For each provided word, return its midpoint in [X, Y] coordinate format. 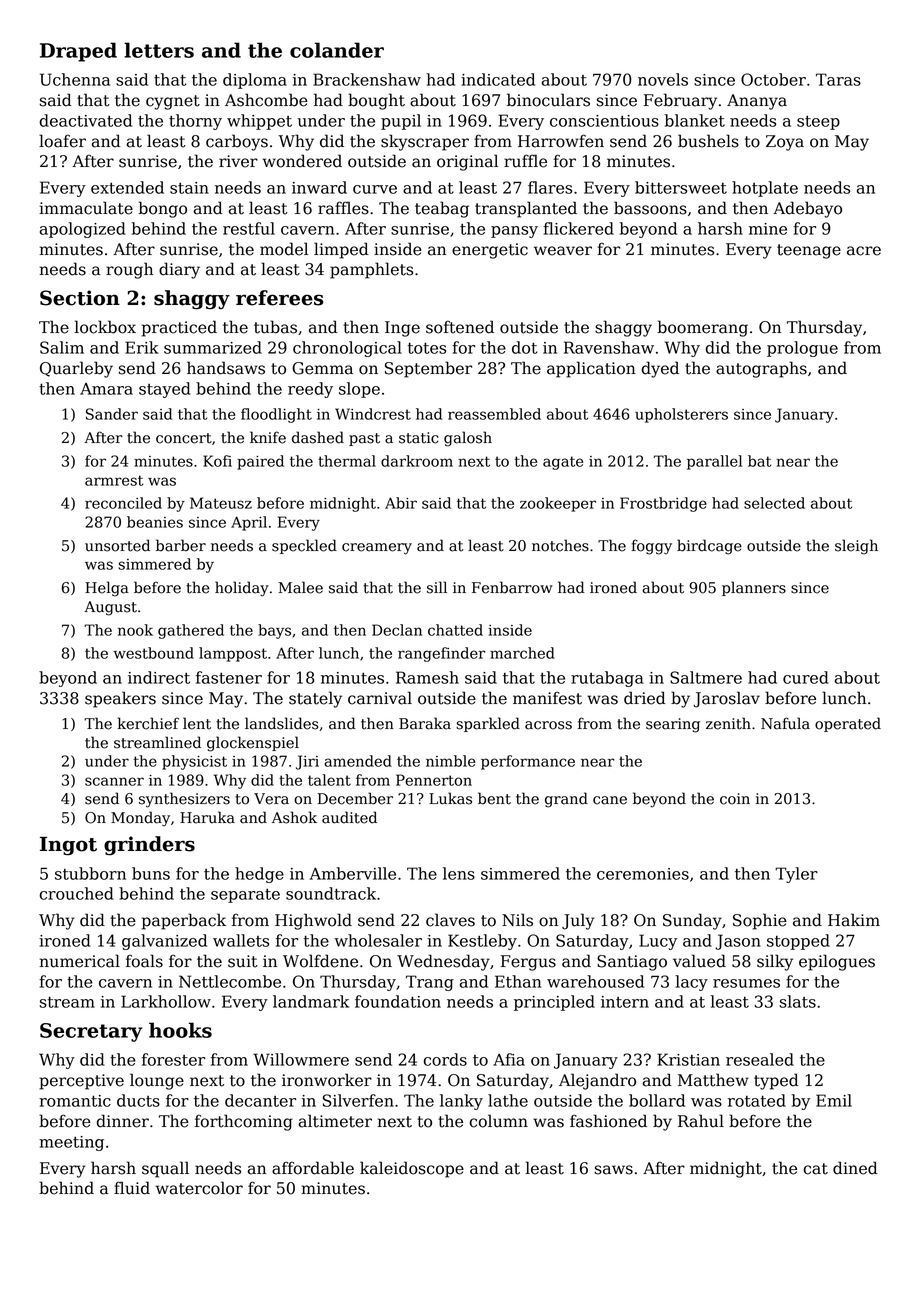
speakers [120, 699]
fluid [132, 1188]
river [238, 161]
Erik [142, 347]
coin [735, 799]
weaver [563, 251]
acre [864, 251]
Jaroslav [726, 699]
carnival [380, 698]
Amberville [353, 873]
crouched [77, 893]
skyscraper [425, 142]
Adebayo [807, 209]
